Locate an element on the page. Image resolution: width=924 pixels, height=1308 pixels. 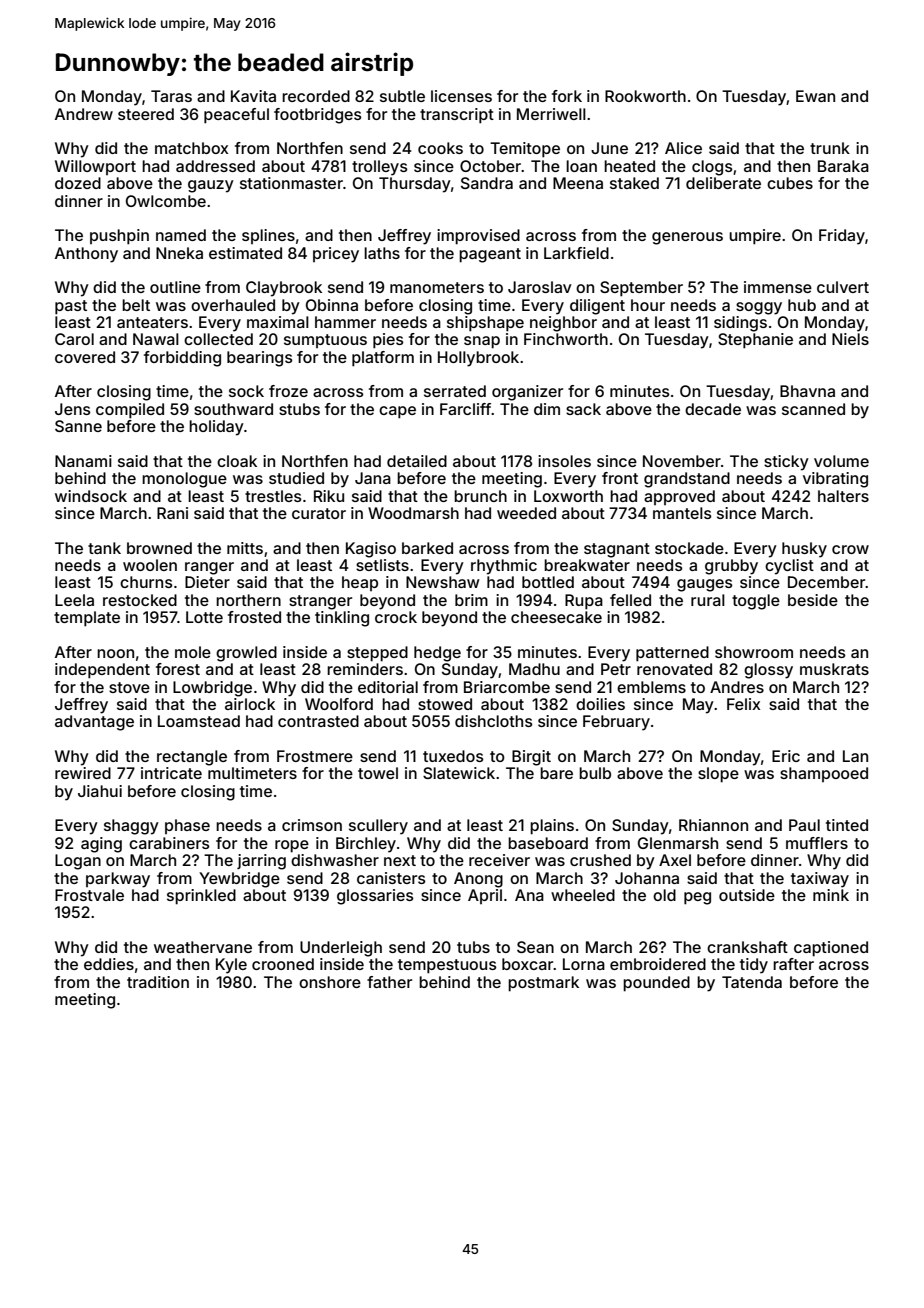
stationmaster is located at coordinates (291, 183).
